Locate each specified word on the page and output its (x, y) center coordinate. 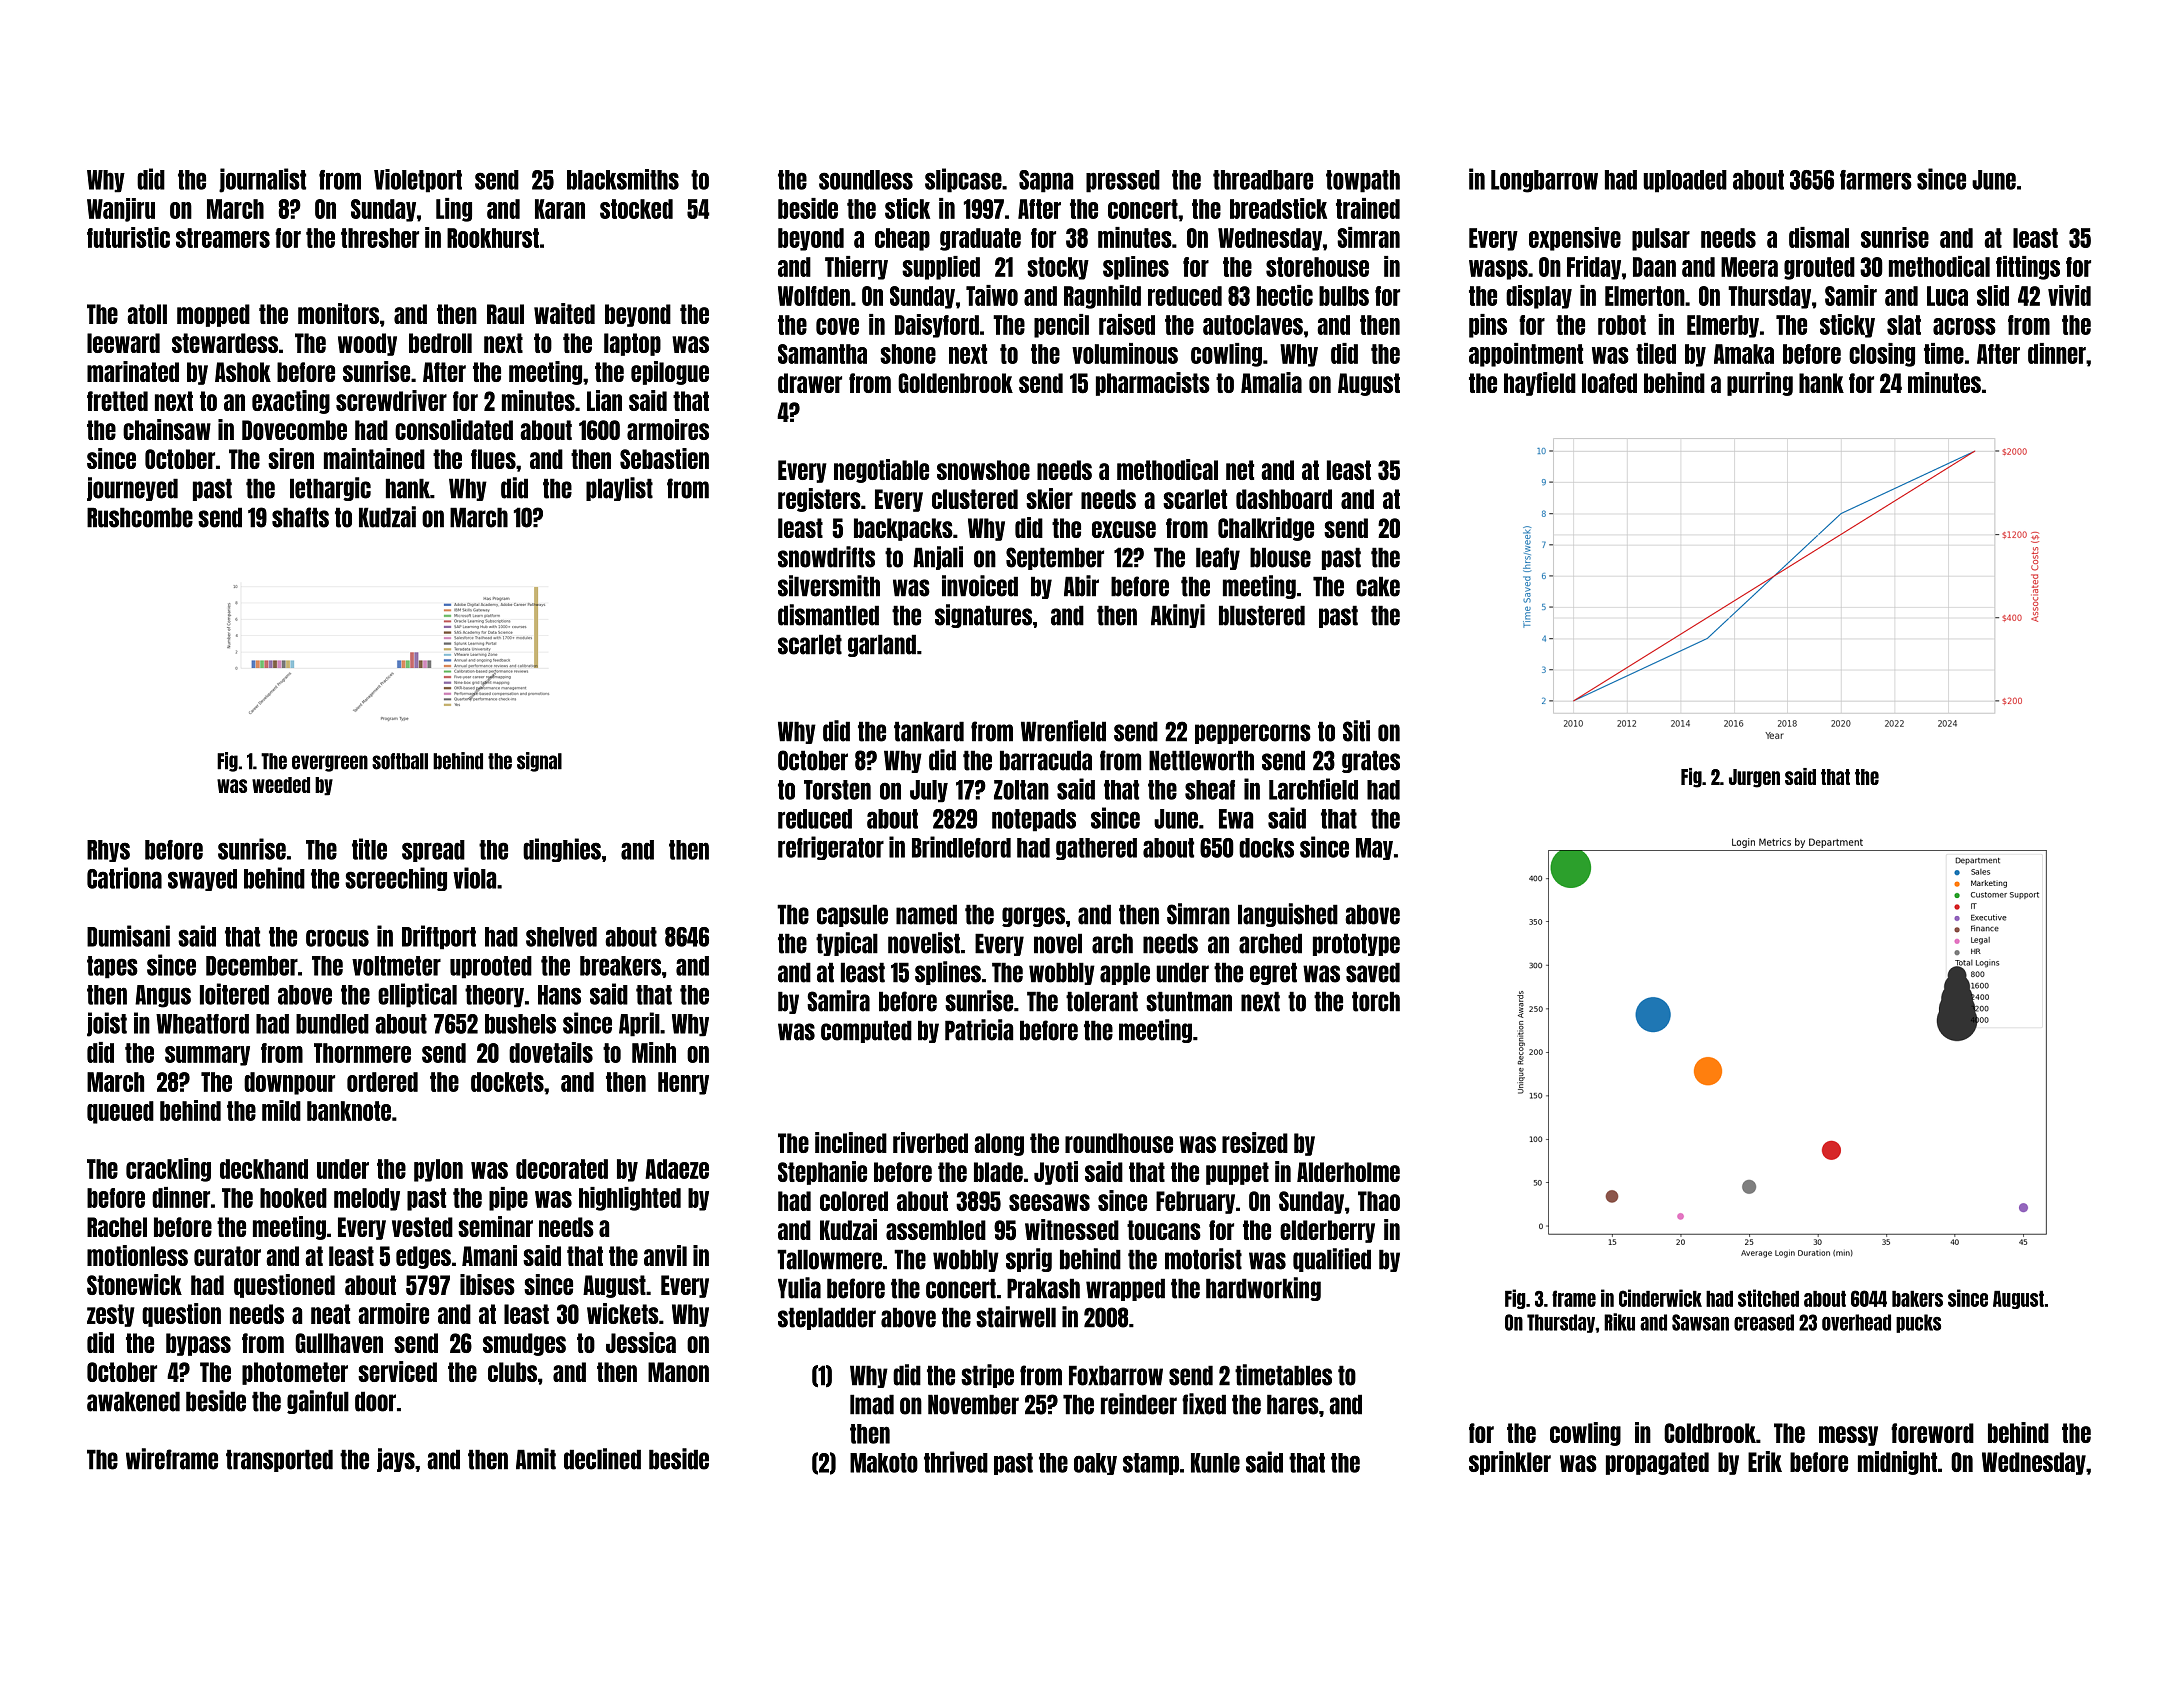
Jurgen (1754, 778)
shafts (300, 517)
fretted (117, 401)
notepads (1034, 820)
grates (1371, 761)
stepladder (827, 1318)
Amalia (1271, 382)
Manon (678, 1372)
